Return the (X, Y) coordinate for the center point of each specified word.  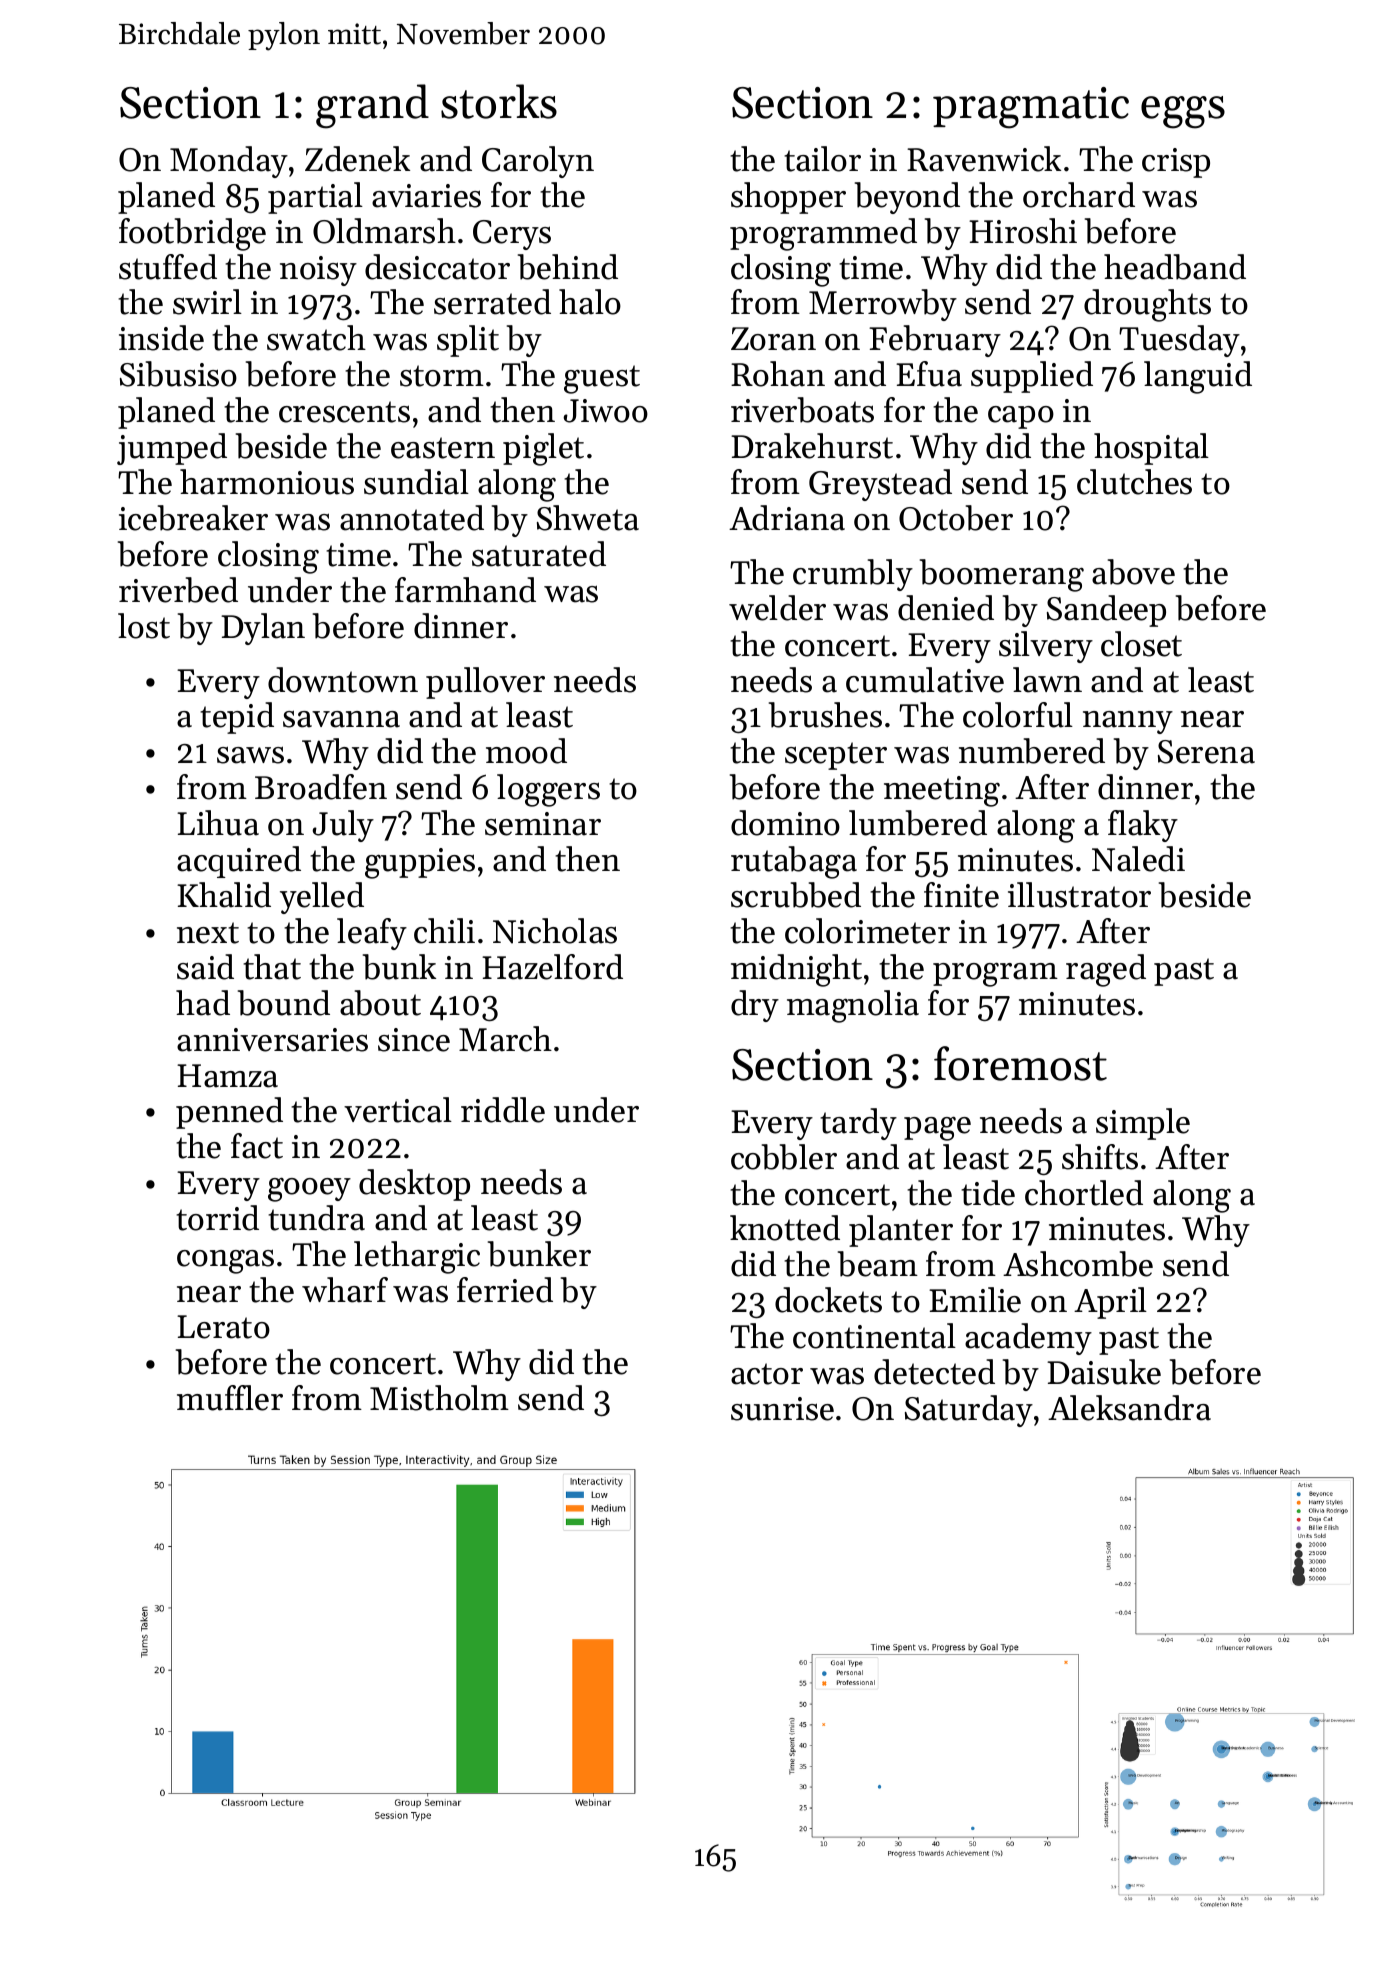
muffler (230, 1398)
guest (602, 379)
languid (1198, 377)
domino (785, 823)
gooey (309, 1189)
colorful (1018, 715)
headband (1175, 267)
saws (250, 755)
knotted (785, 1228)
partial (315, 198)
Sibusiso (178, 374)
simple (1143, 1124)
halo (590, 302)
